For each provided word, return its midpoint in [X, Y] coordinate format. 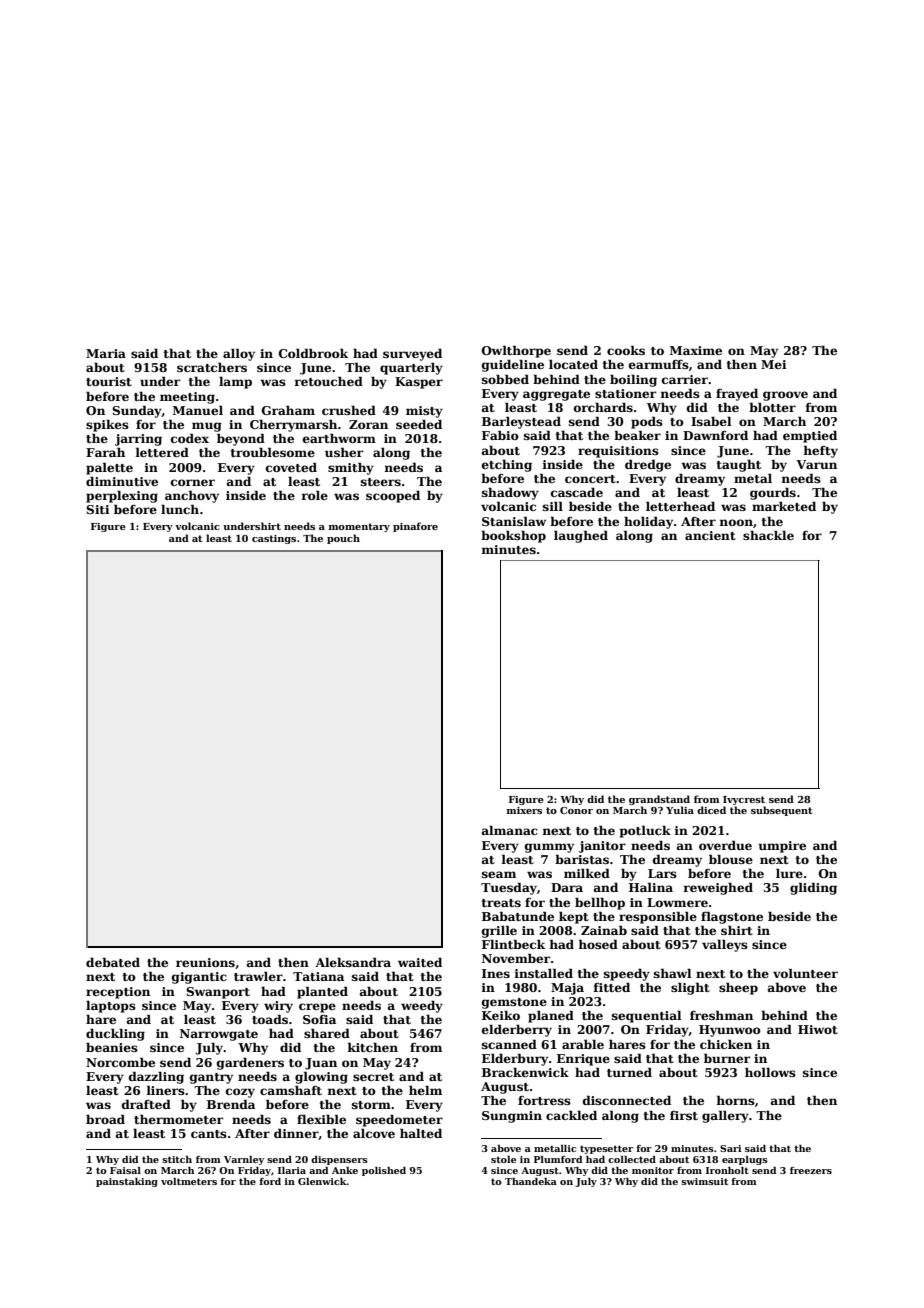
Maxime [696, 350]
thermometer [178, 1119]
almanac [510, 830]
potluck [645, 831]
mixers [524, 810]
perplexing [122, 497]
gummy [549, 848]
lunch [180, 509]
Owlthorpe [516, 351]
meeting [187, 398]
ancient [710, 535]
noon [736, 522]
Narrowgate [219, 1035]
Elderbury [515, 1059]
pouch [343, 539]
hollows [770, 1072]
